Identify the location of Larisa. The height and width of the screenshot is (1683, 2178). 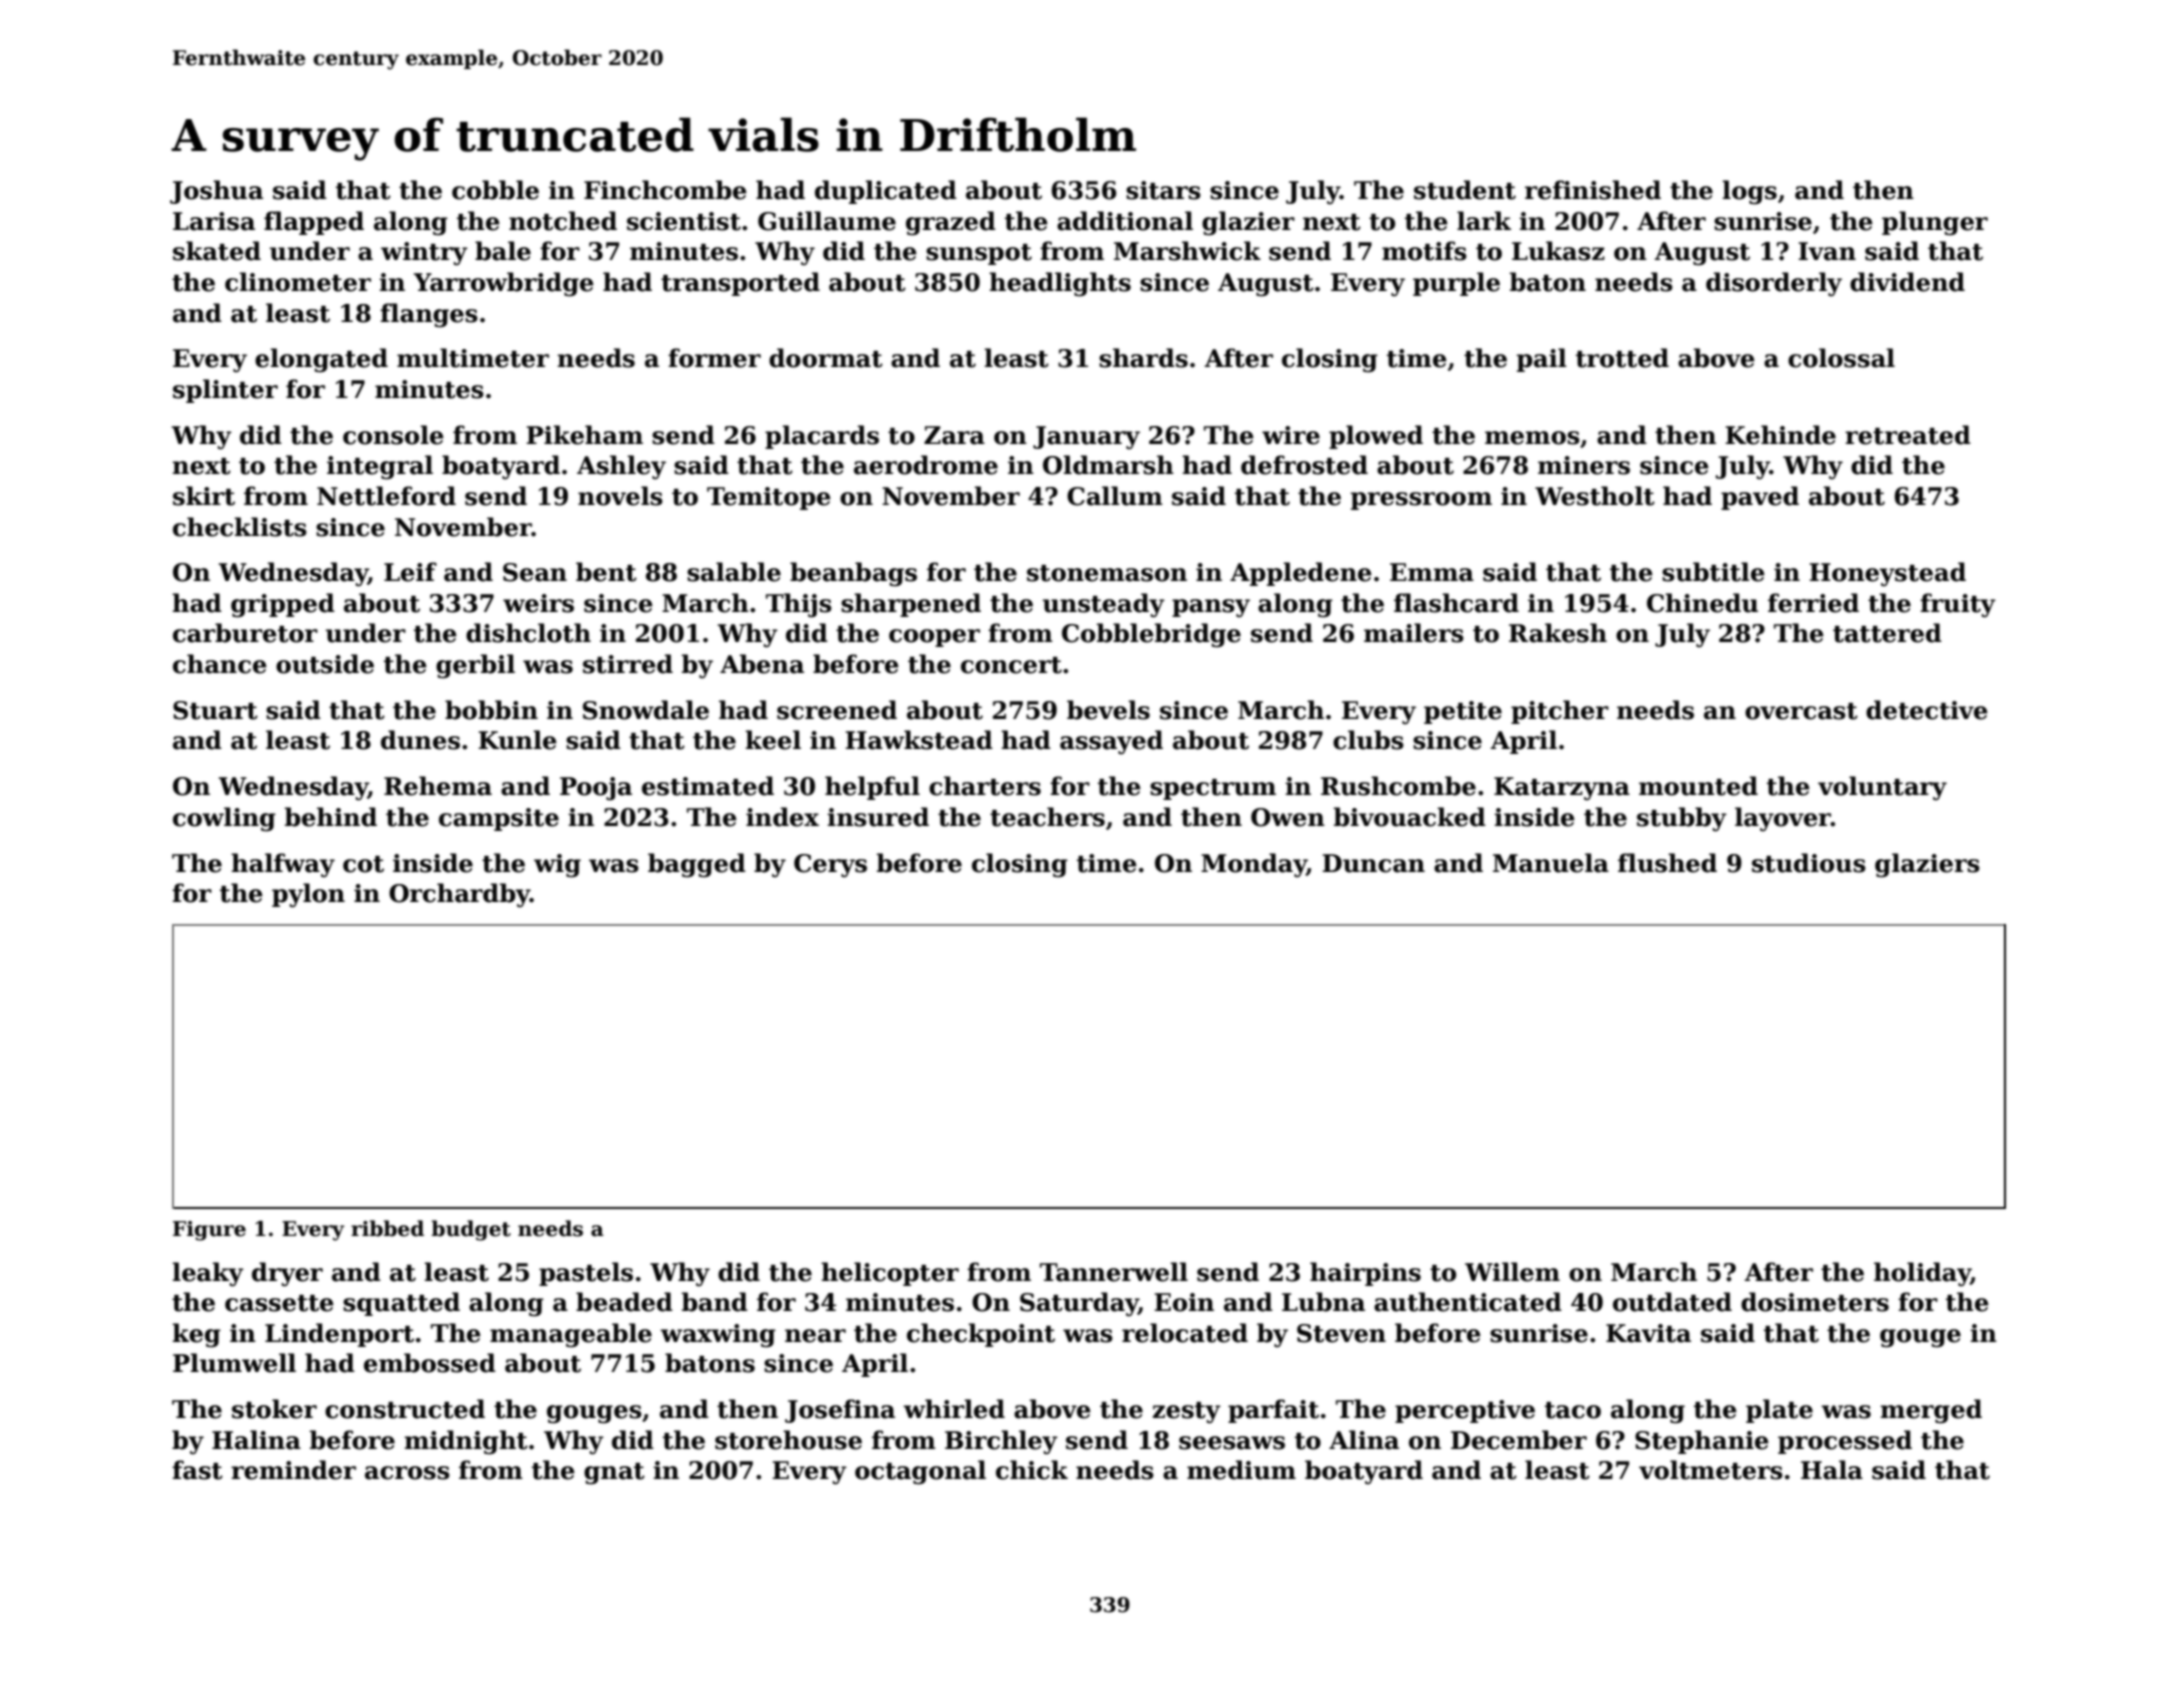
(214, 221).
